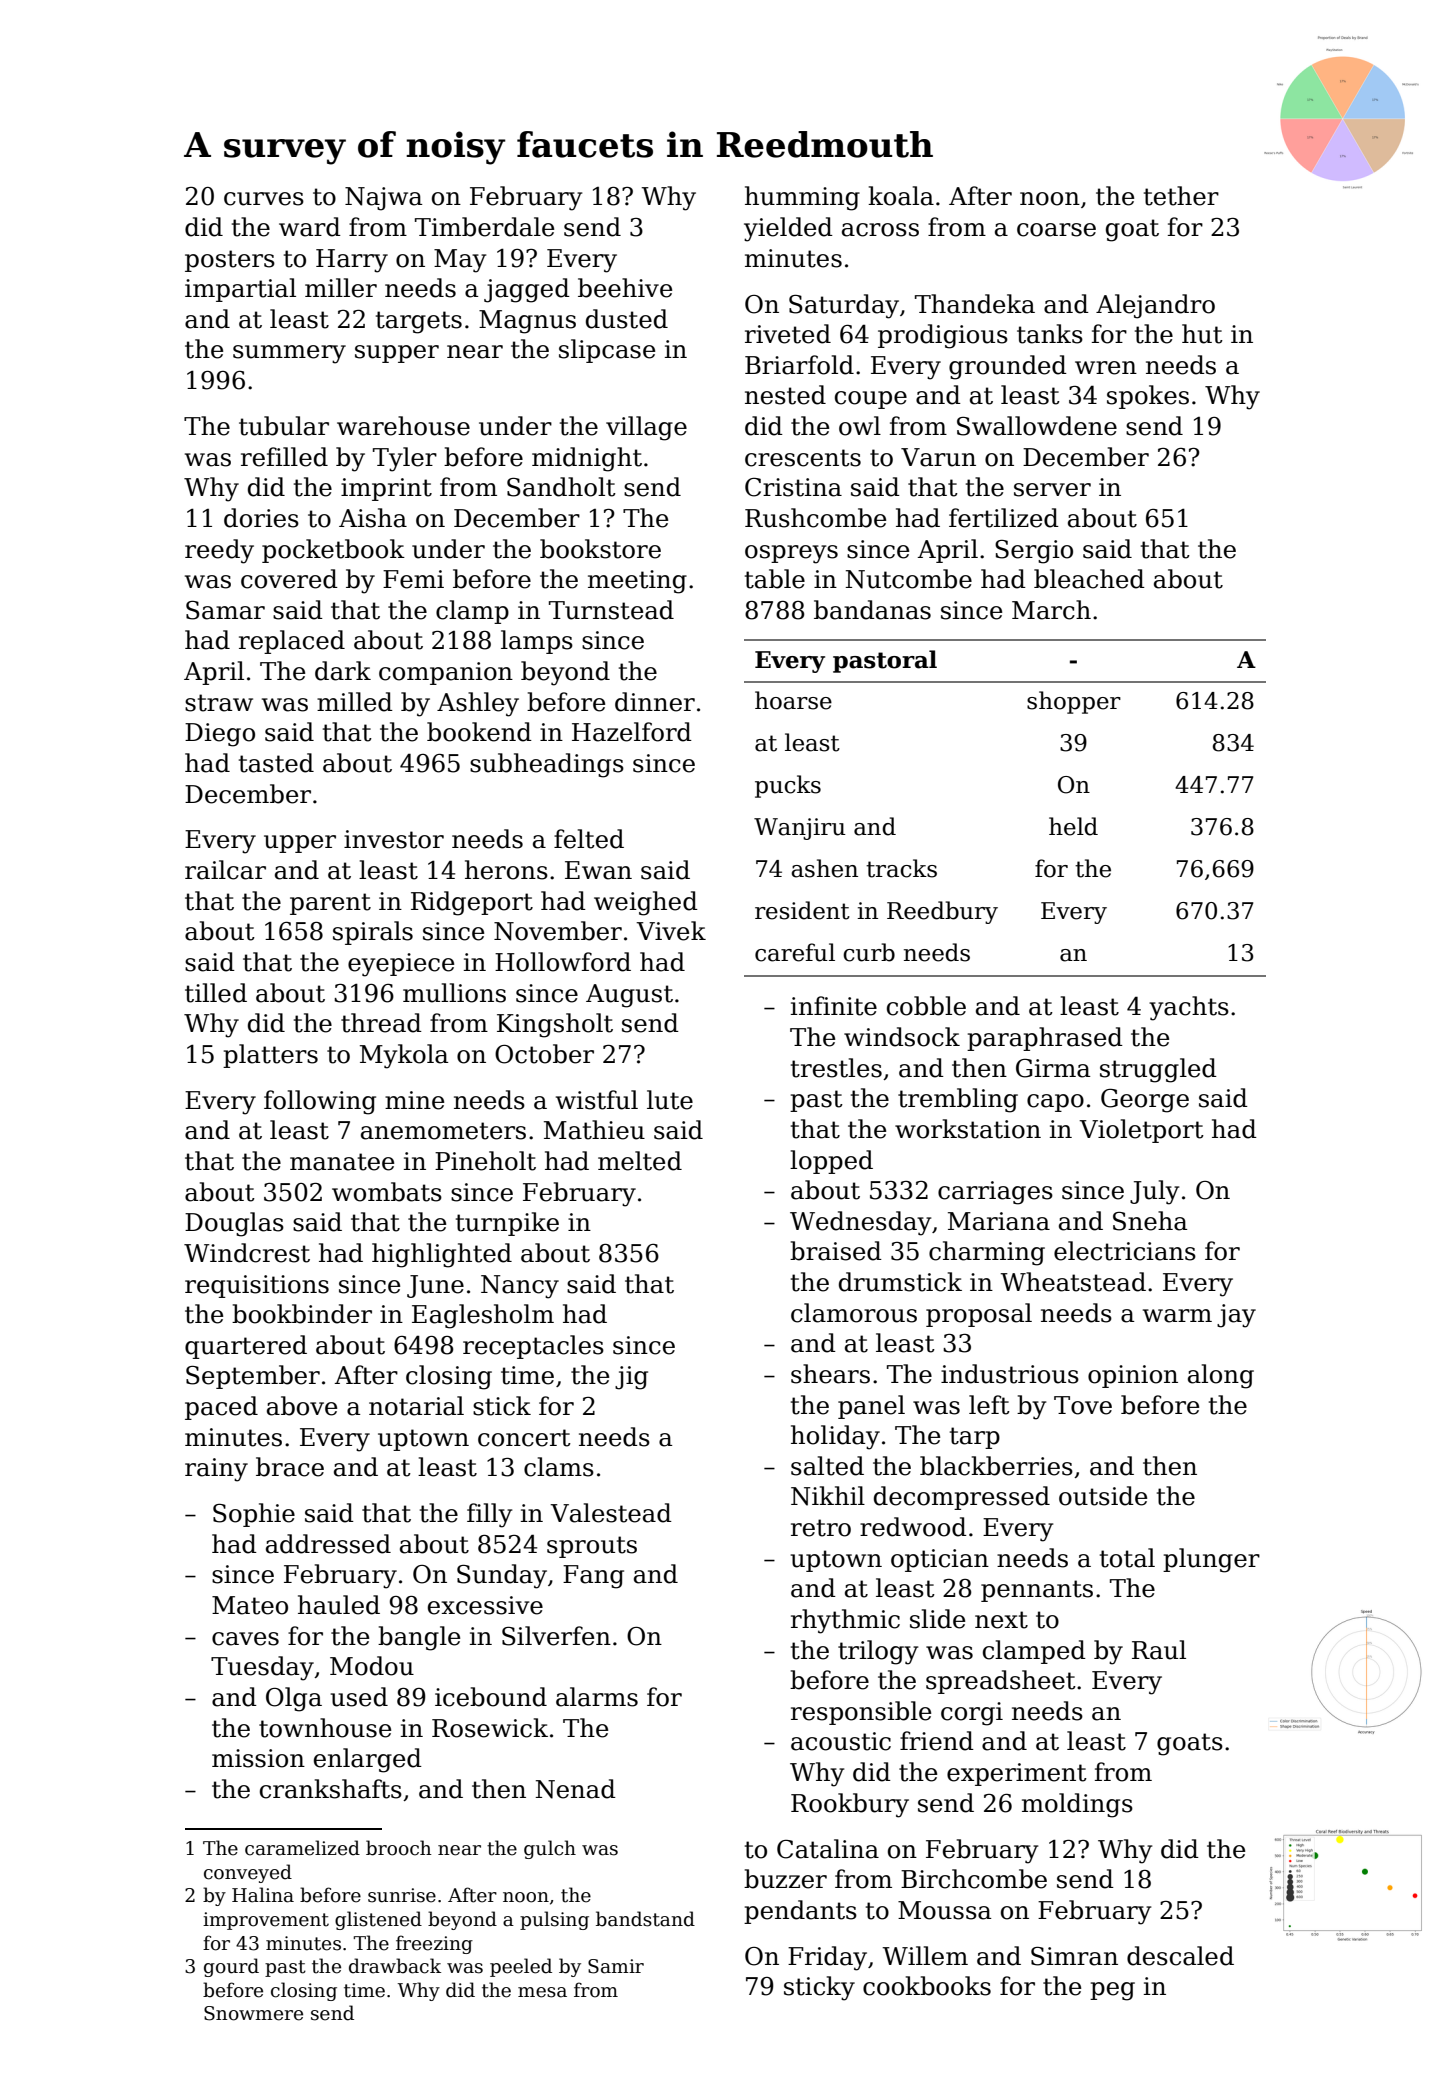 The image size is (1450, 2100). What do you see at coordinates (257, 1286) in the document?
I see `requisitions` at bounding box center [257, 1286].
